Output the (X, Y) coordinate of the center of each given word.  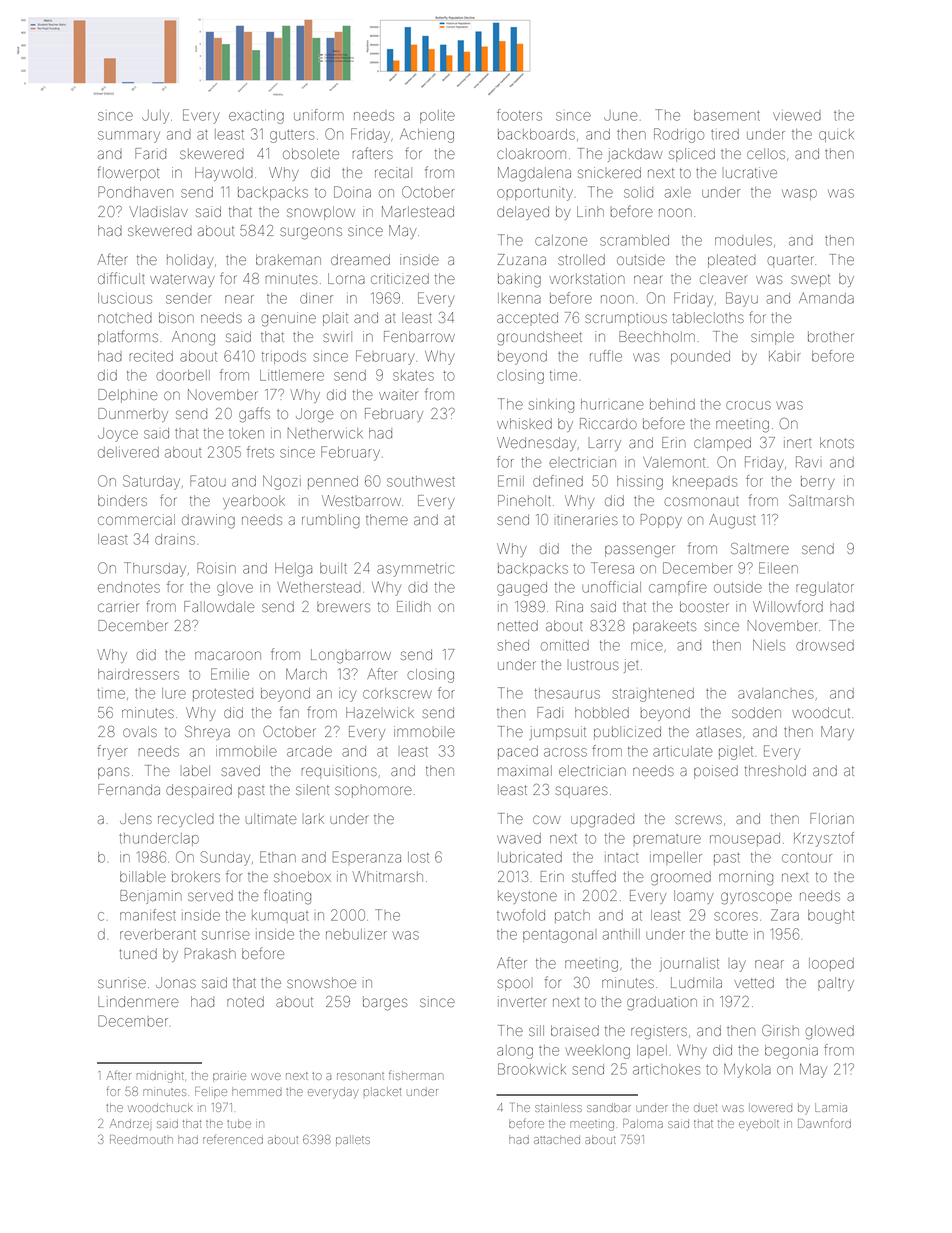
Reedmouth (141, 1139)
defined (558, 481)
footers (519, 115)
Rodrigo (679, 135)
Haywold (224, 174)
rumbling (331, 521)
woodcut (821, 712)
